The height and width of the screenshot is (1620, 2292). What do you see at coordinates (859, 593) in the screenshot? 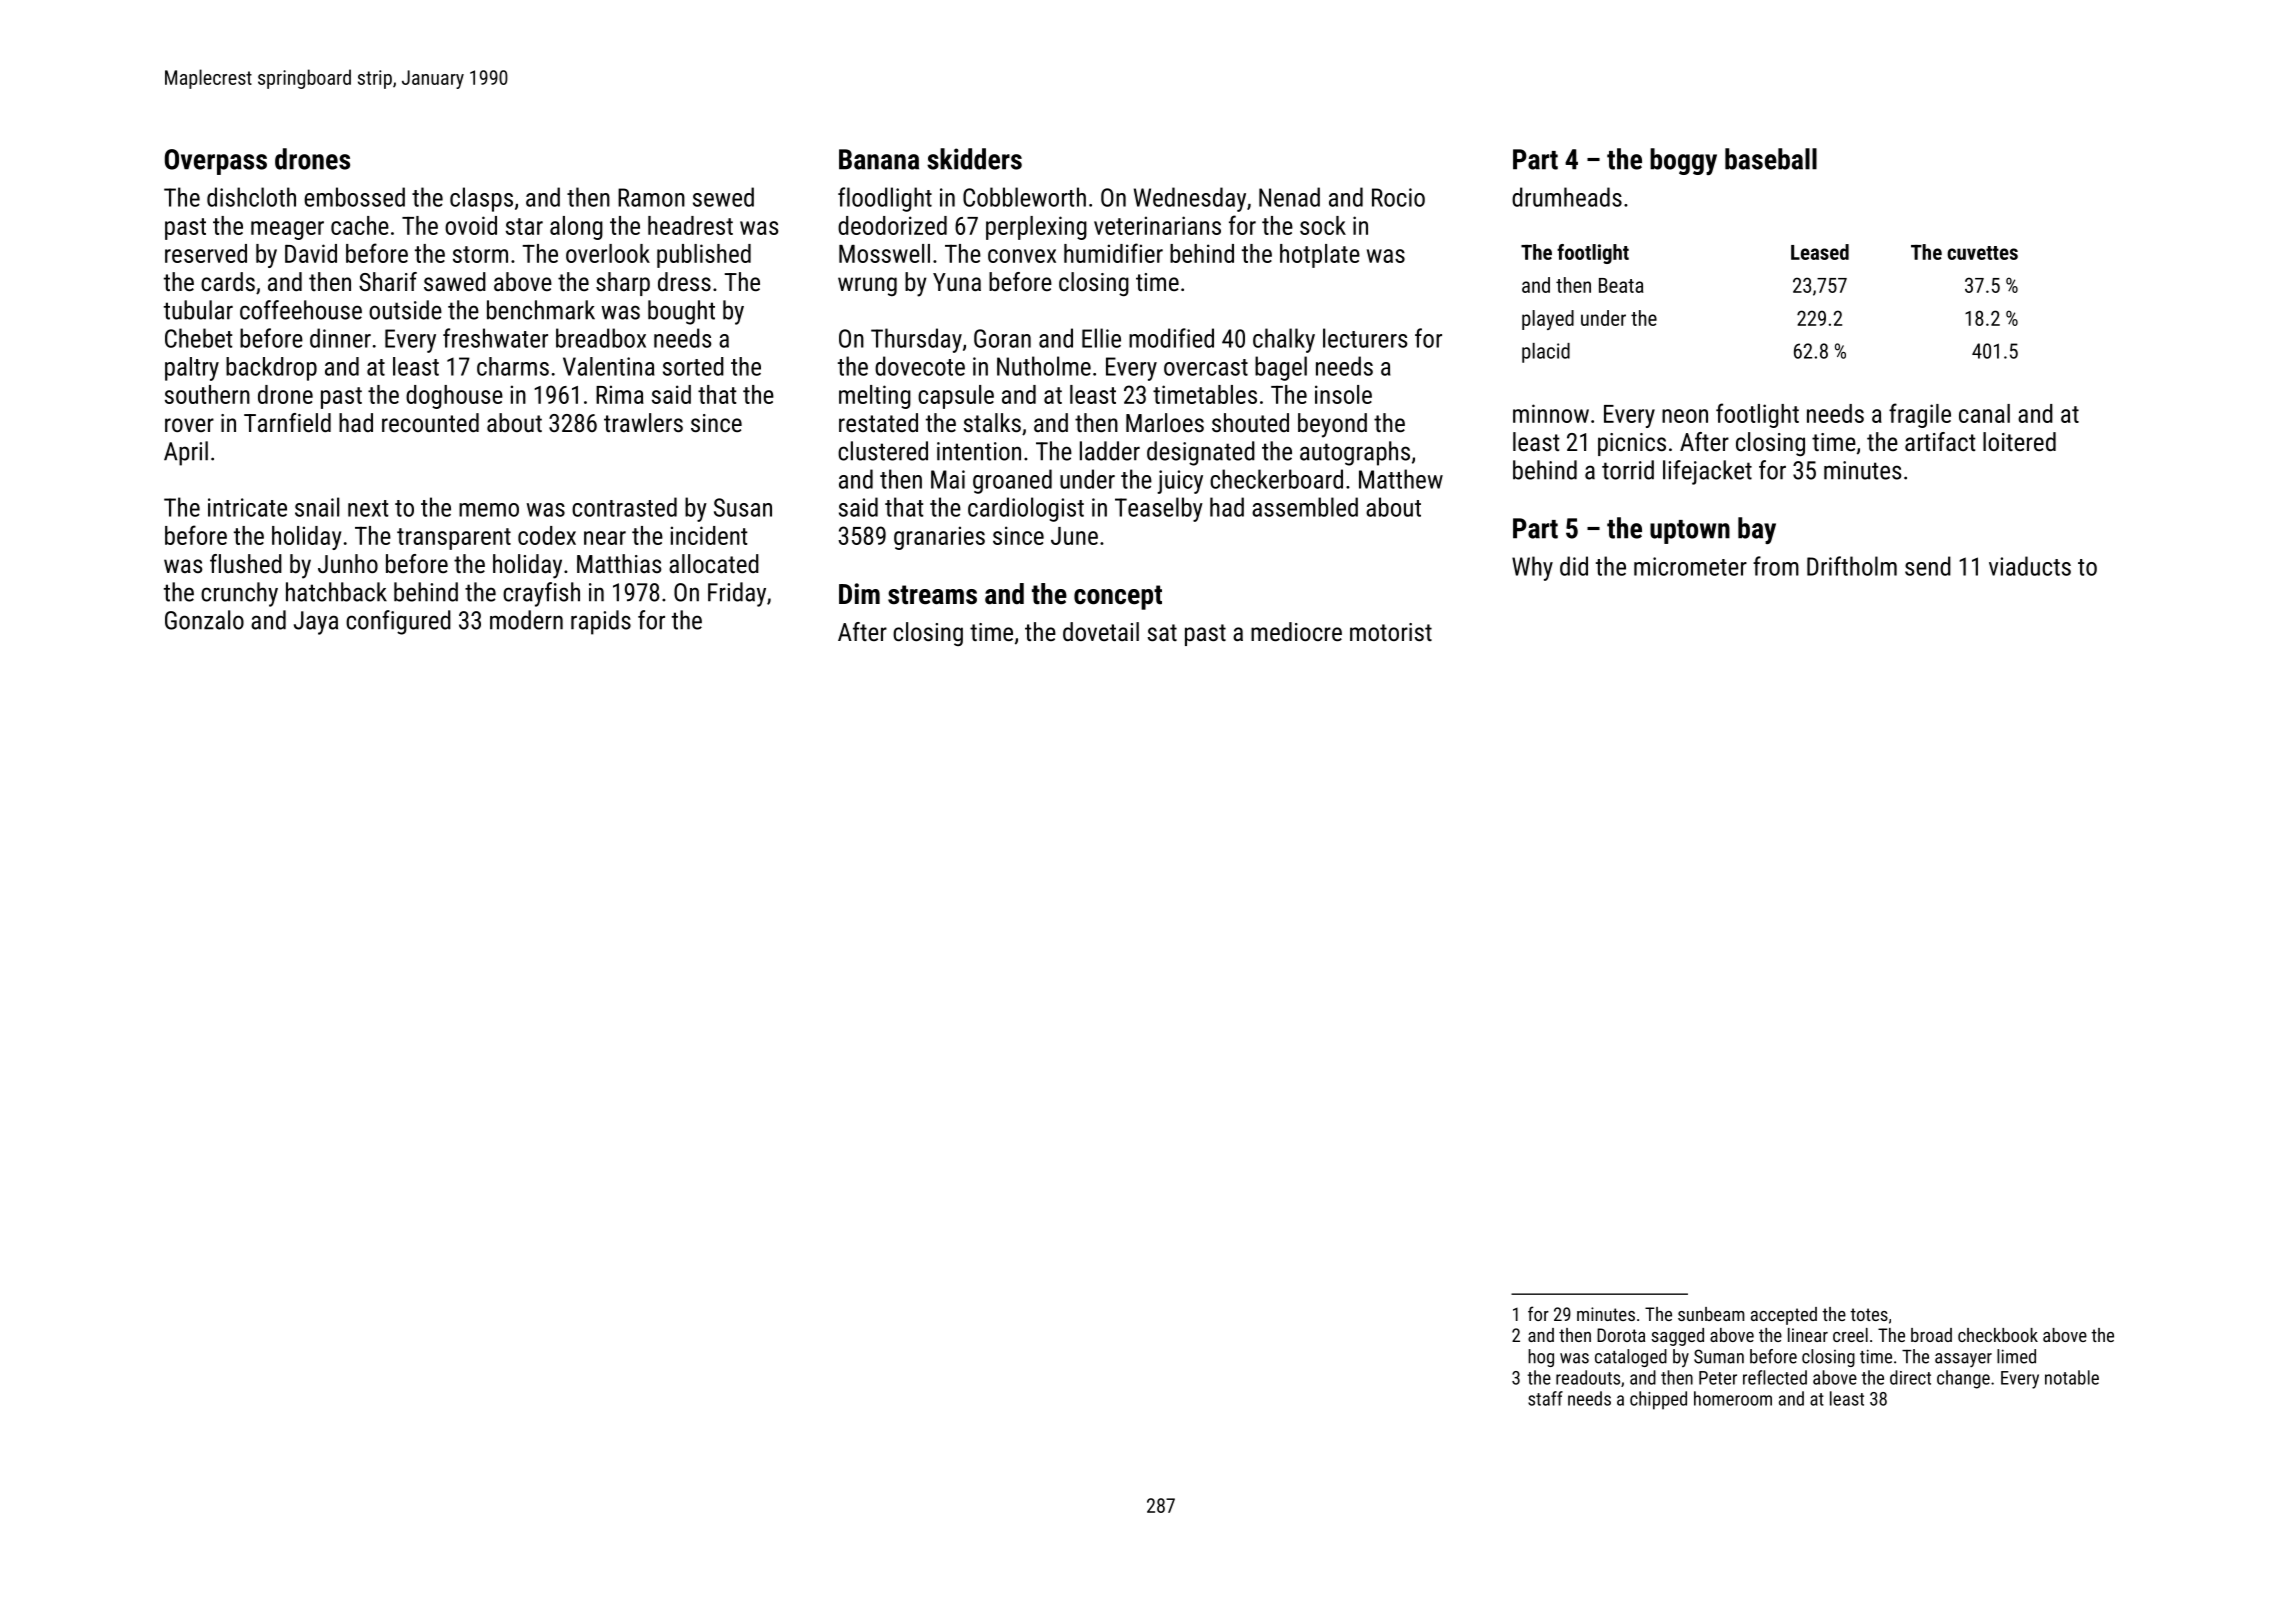
I see `Dim` at bounding box center [859, 593].
